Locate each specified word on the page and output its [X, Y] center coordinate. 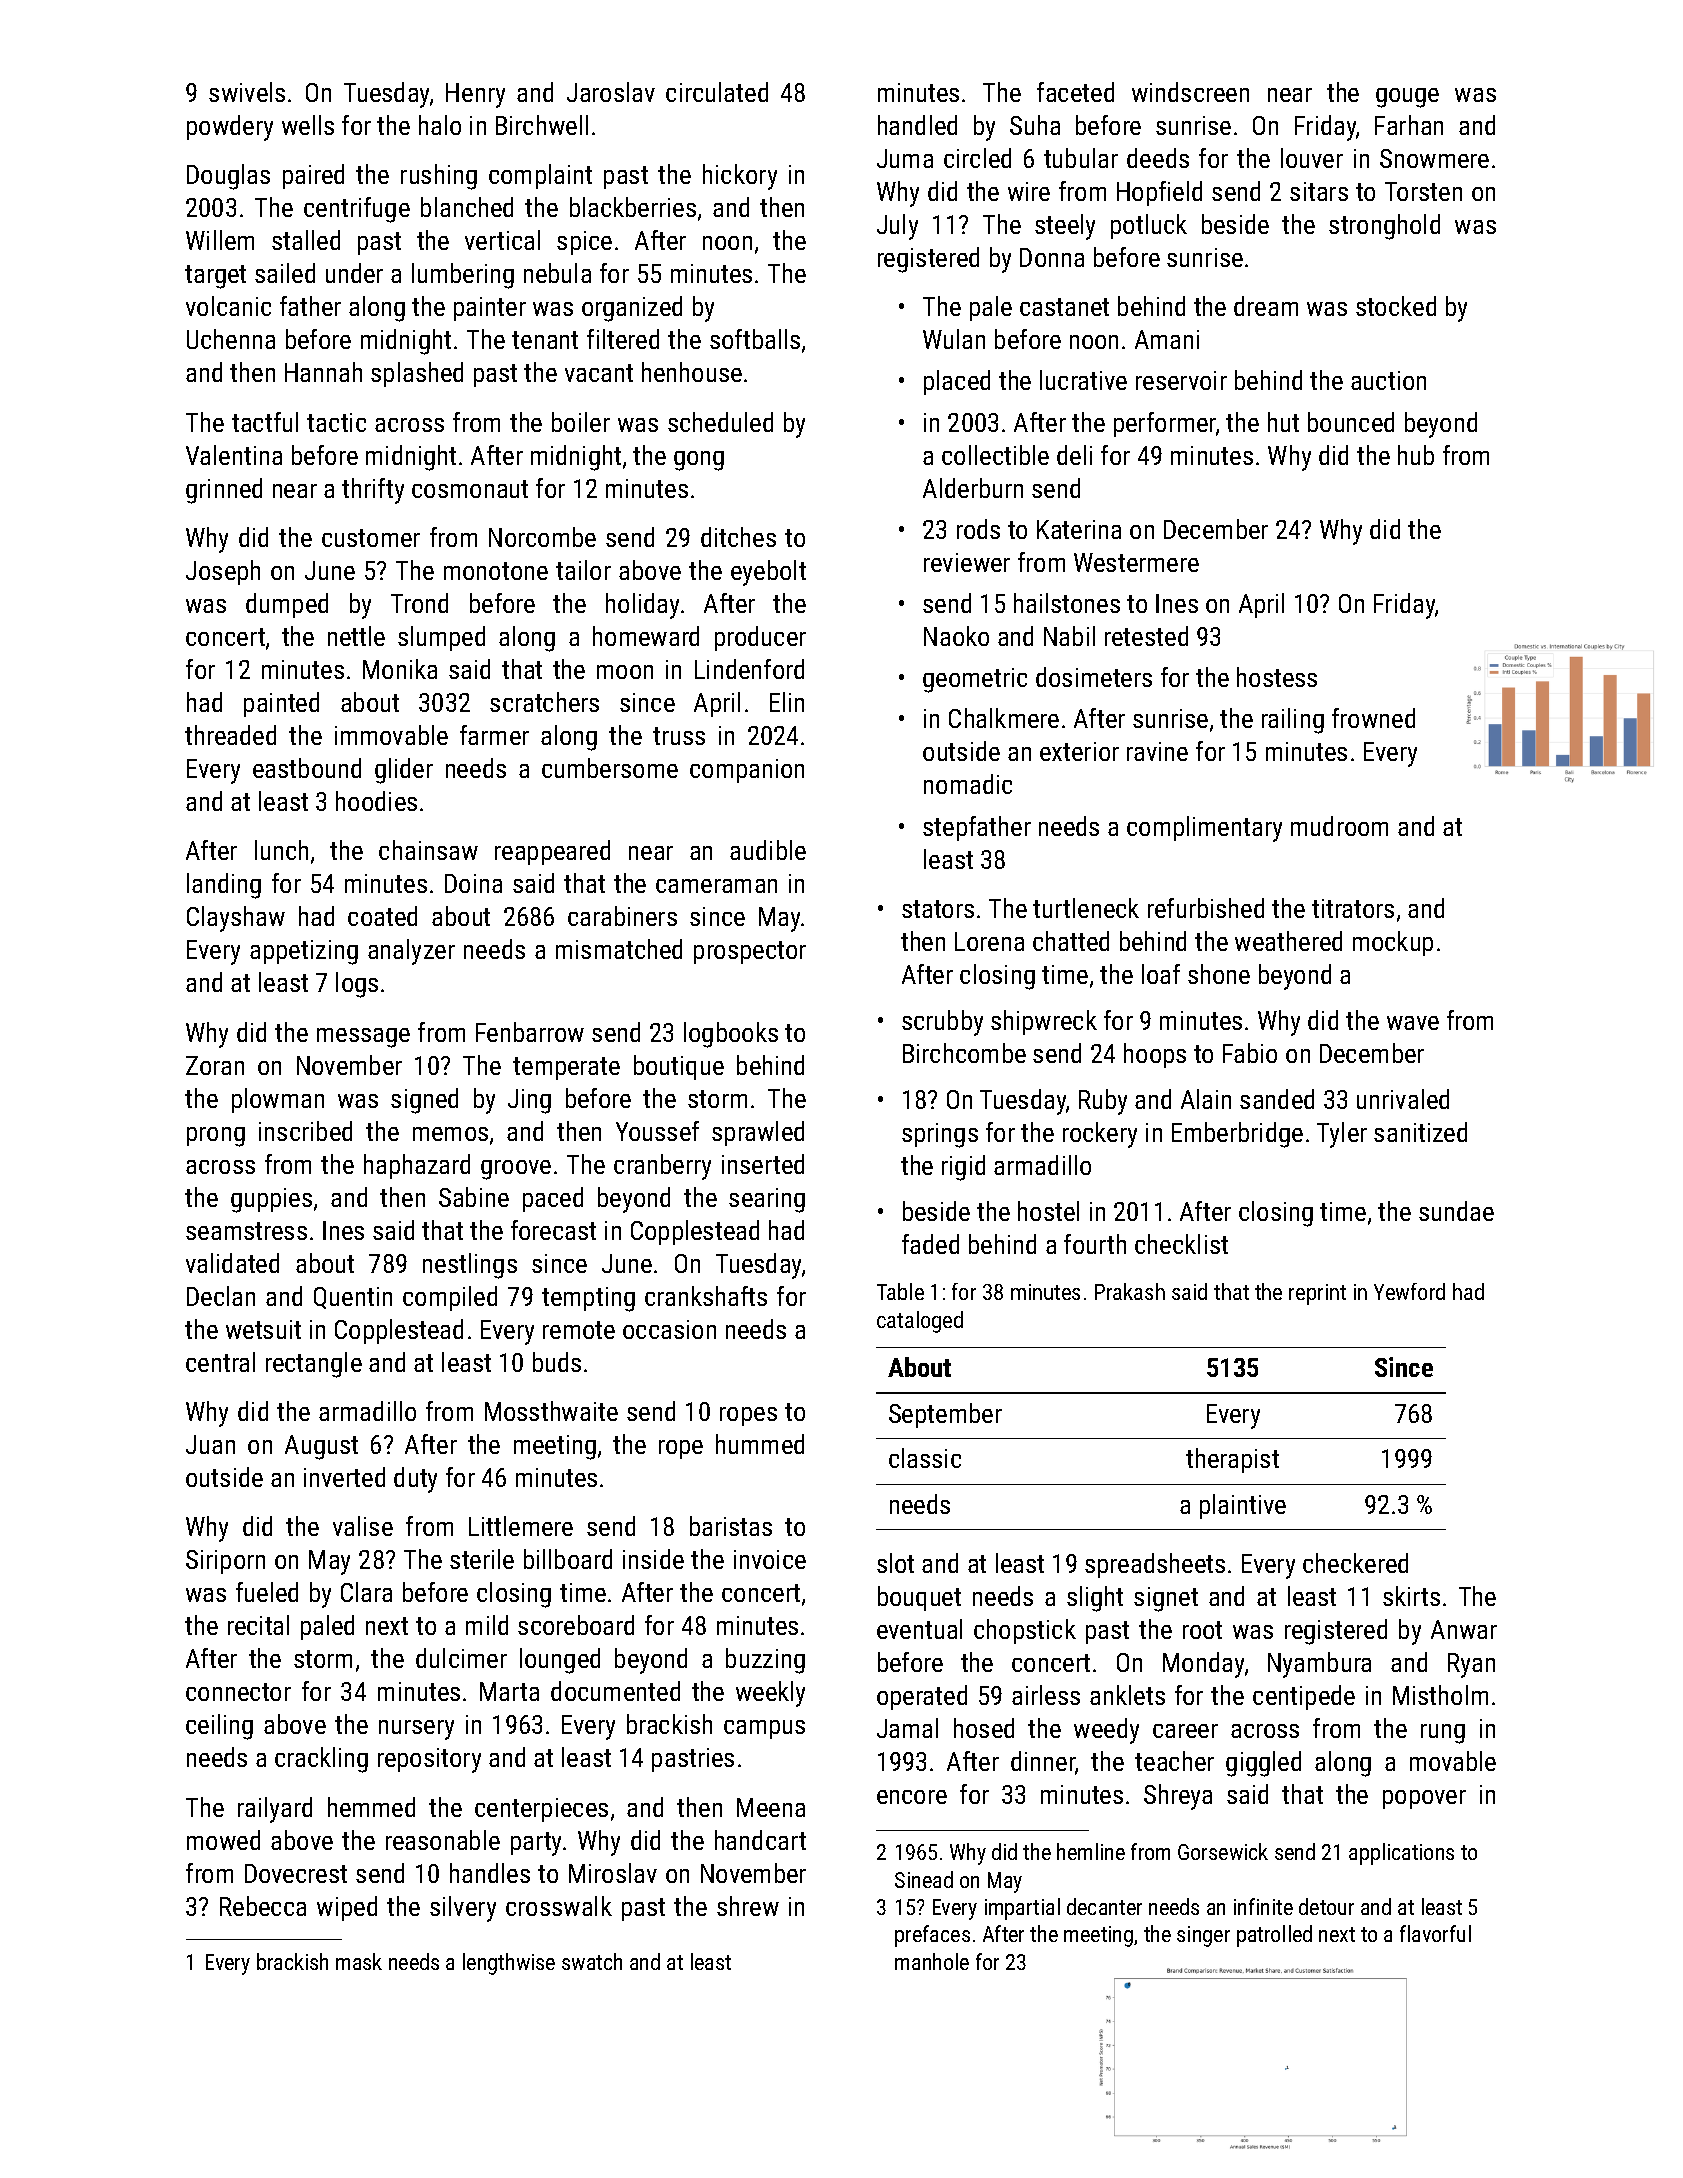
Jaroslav [611, 92]
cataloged [920, 1322]
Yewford [1409, 1291]
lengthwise [509, 1964]
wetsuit [263, 1329]
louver [1312, 158]
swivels [247, 92]
